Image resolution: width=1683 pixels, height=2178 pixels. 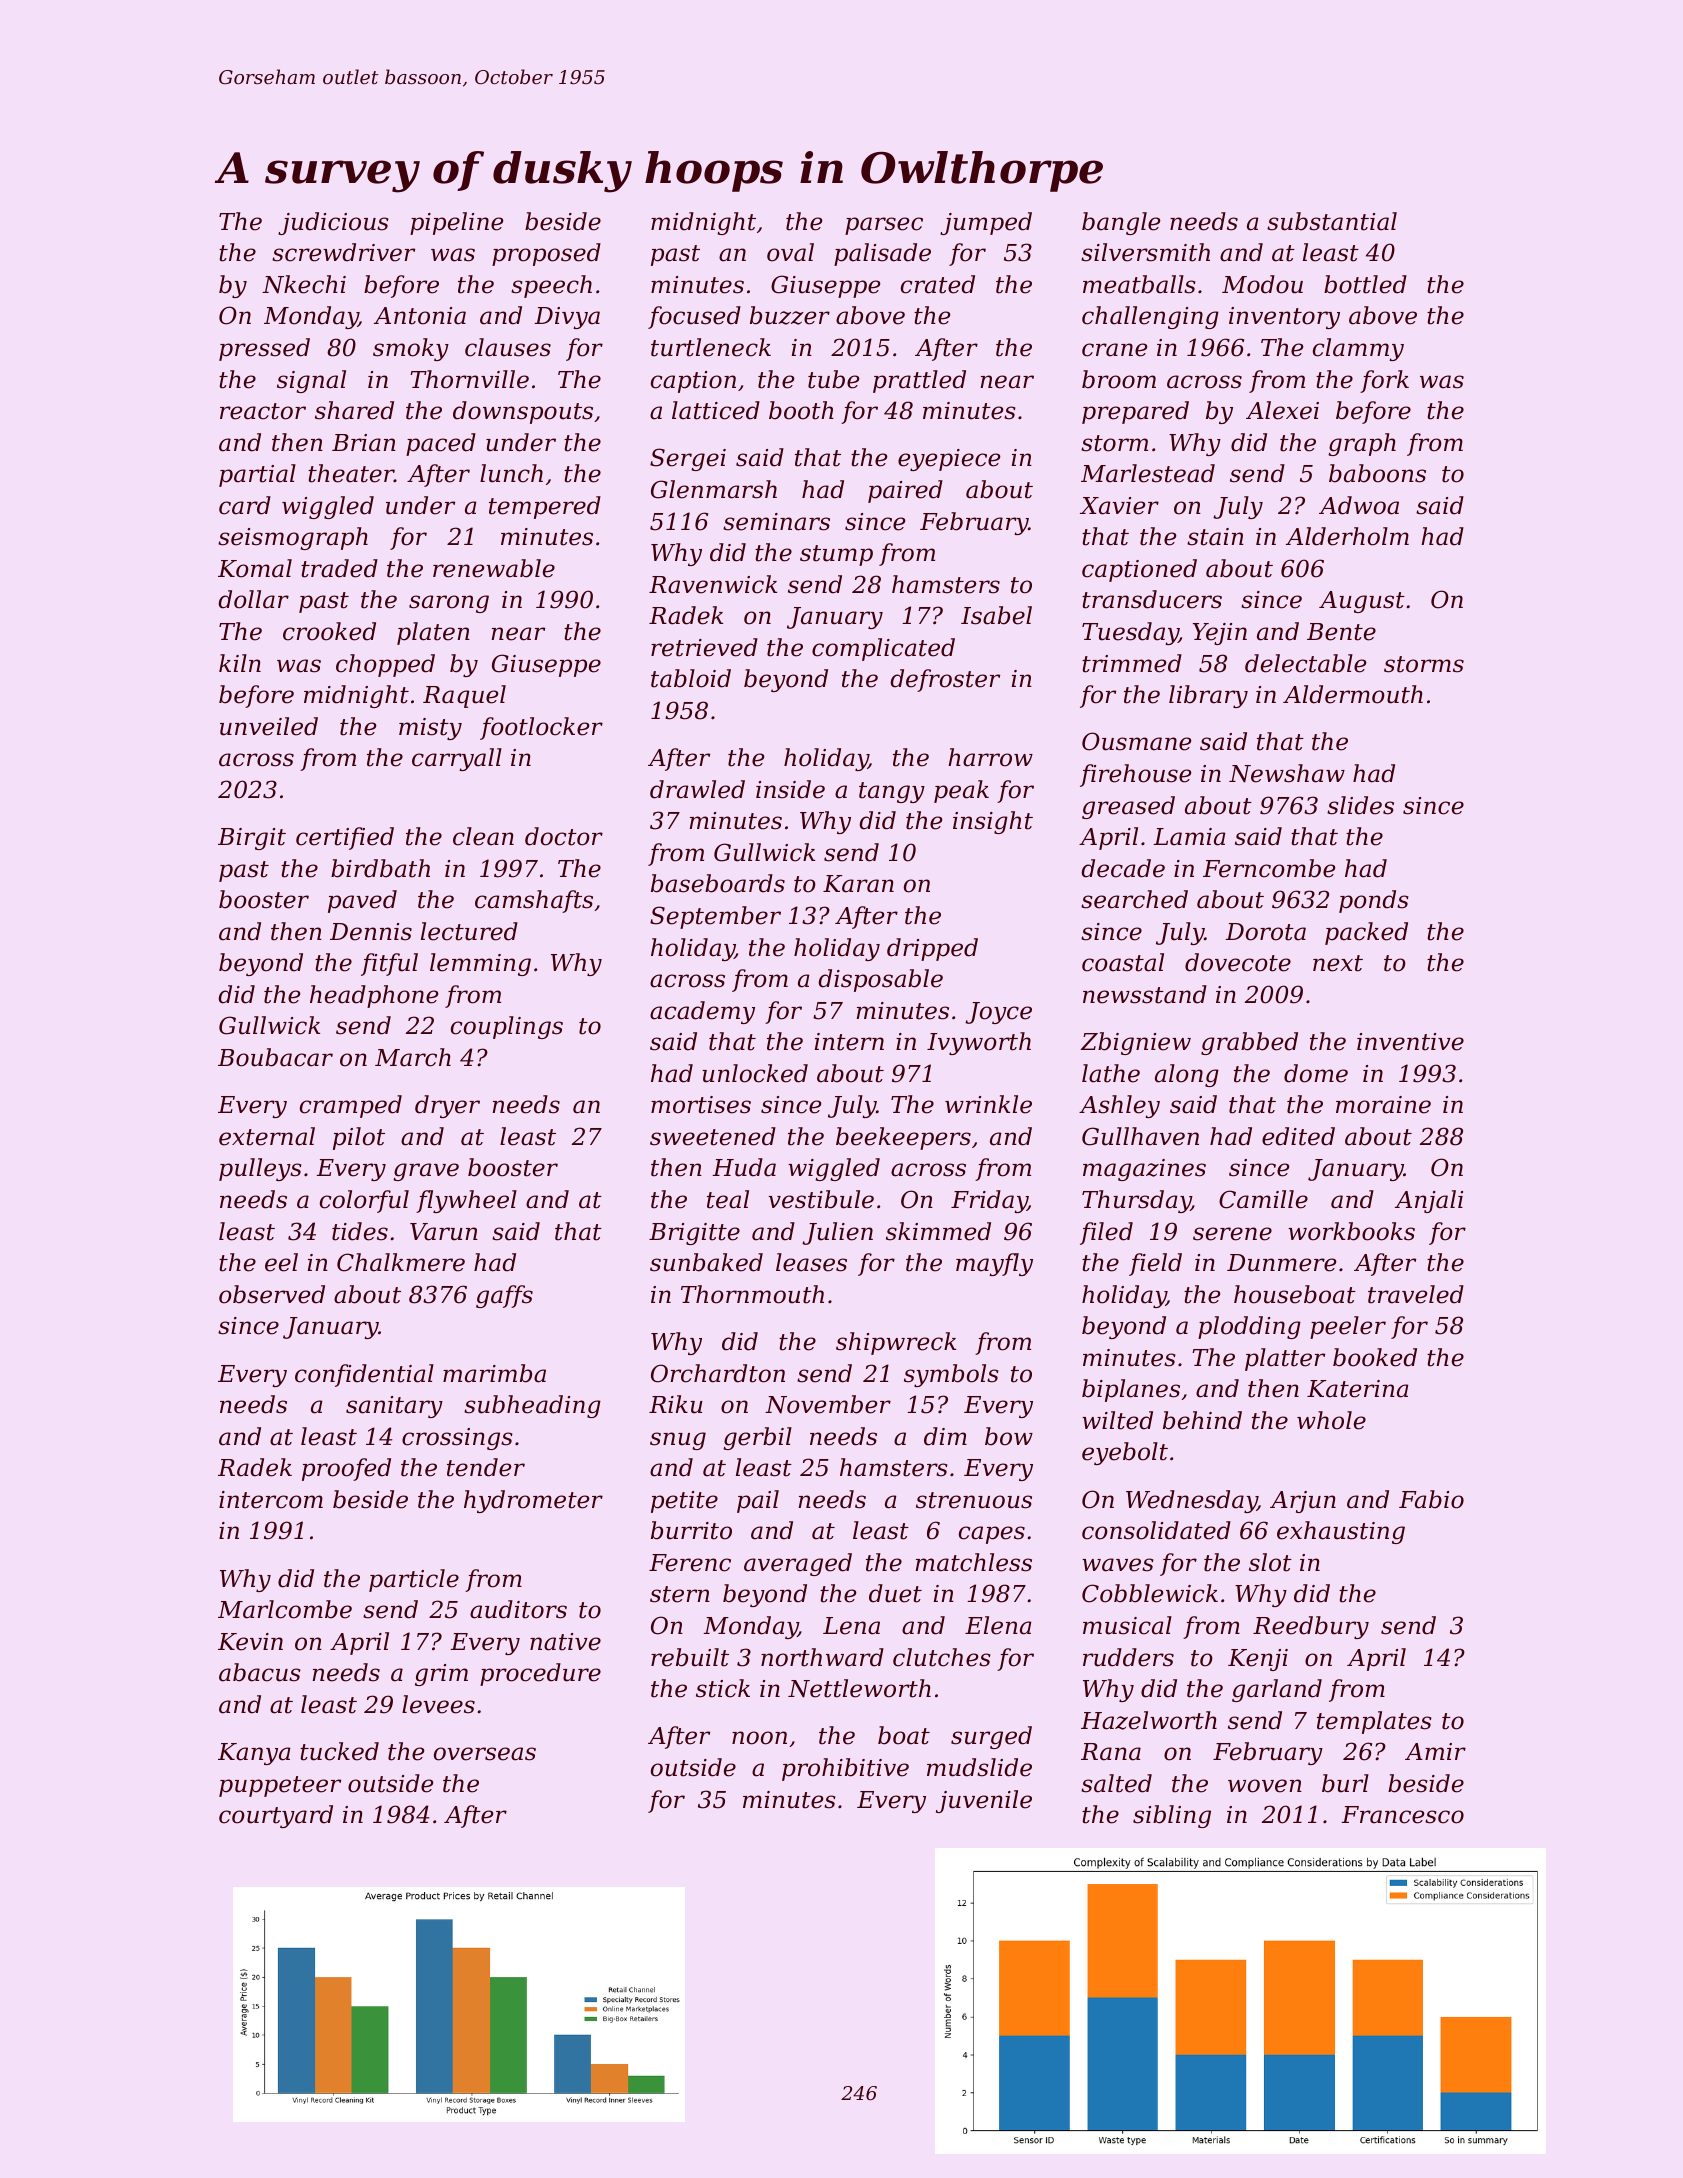 I want to click on birdbath, so click(x=380, y=868).
